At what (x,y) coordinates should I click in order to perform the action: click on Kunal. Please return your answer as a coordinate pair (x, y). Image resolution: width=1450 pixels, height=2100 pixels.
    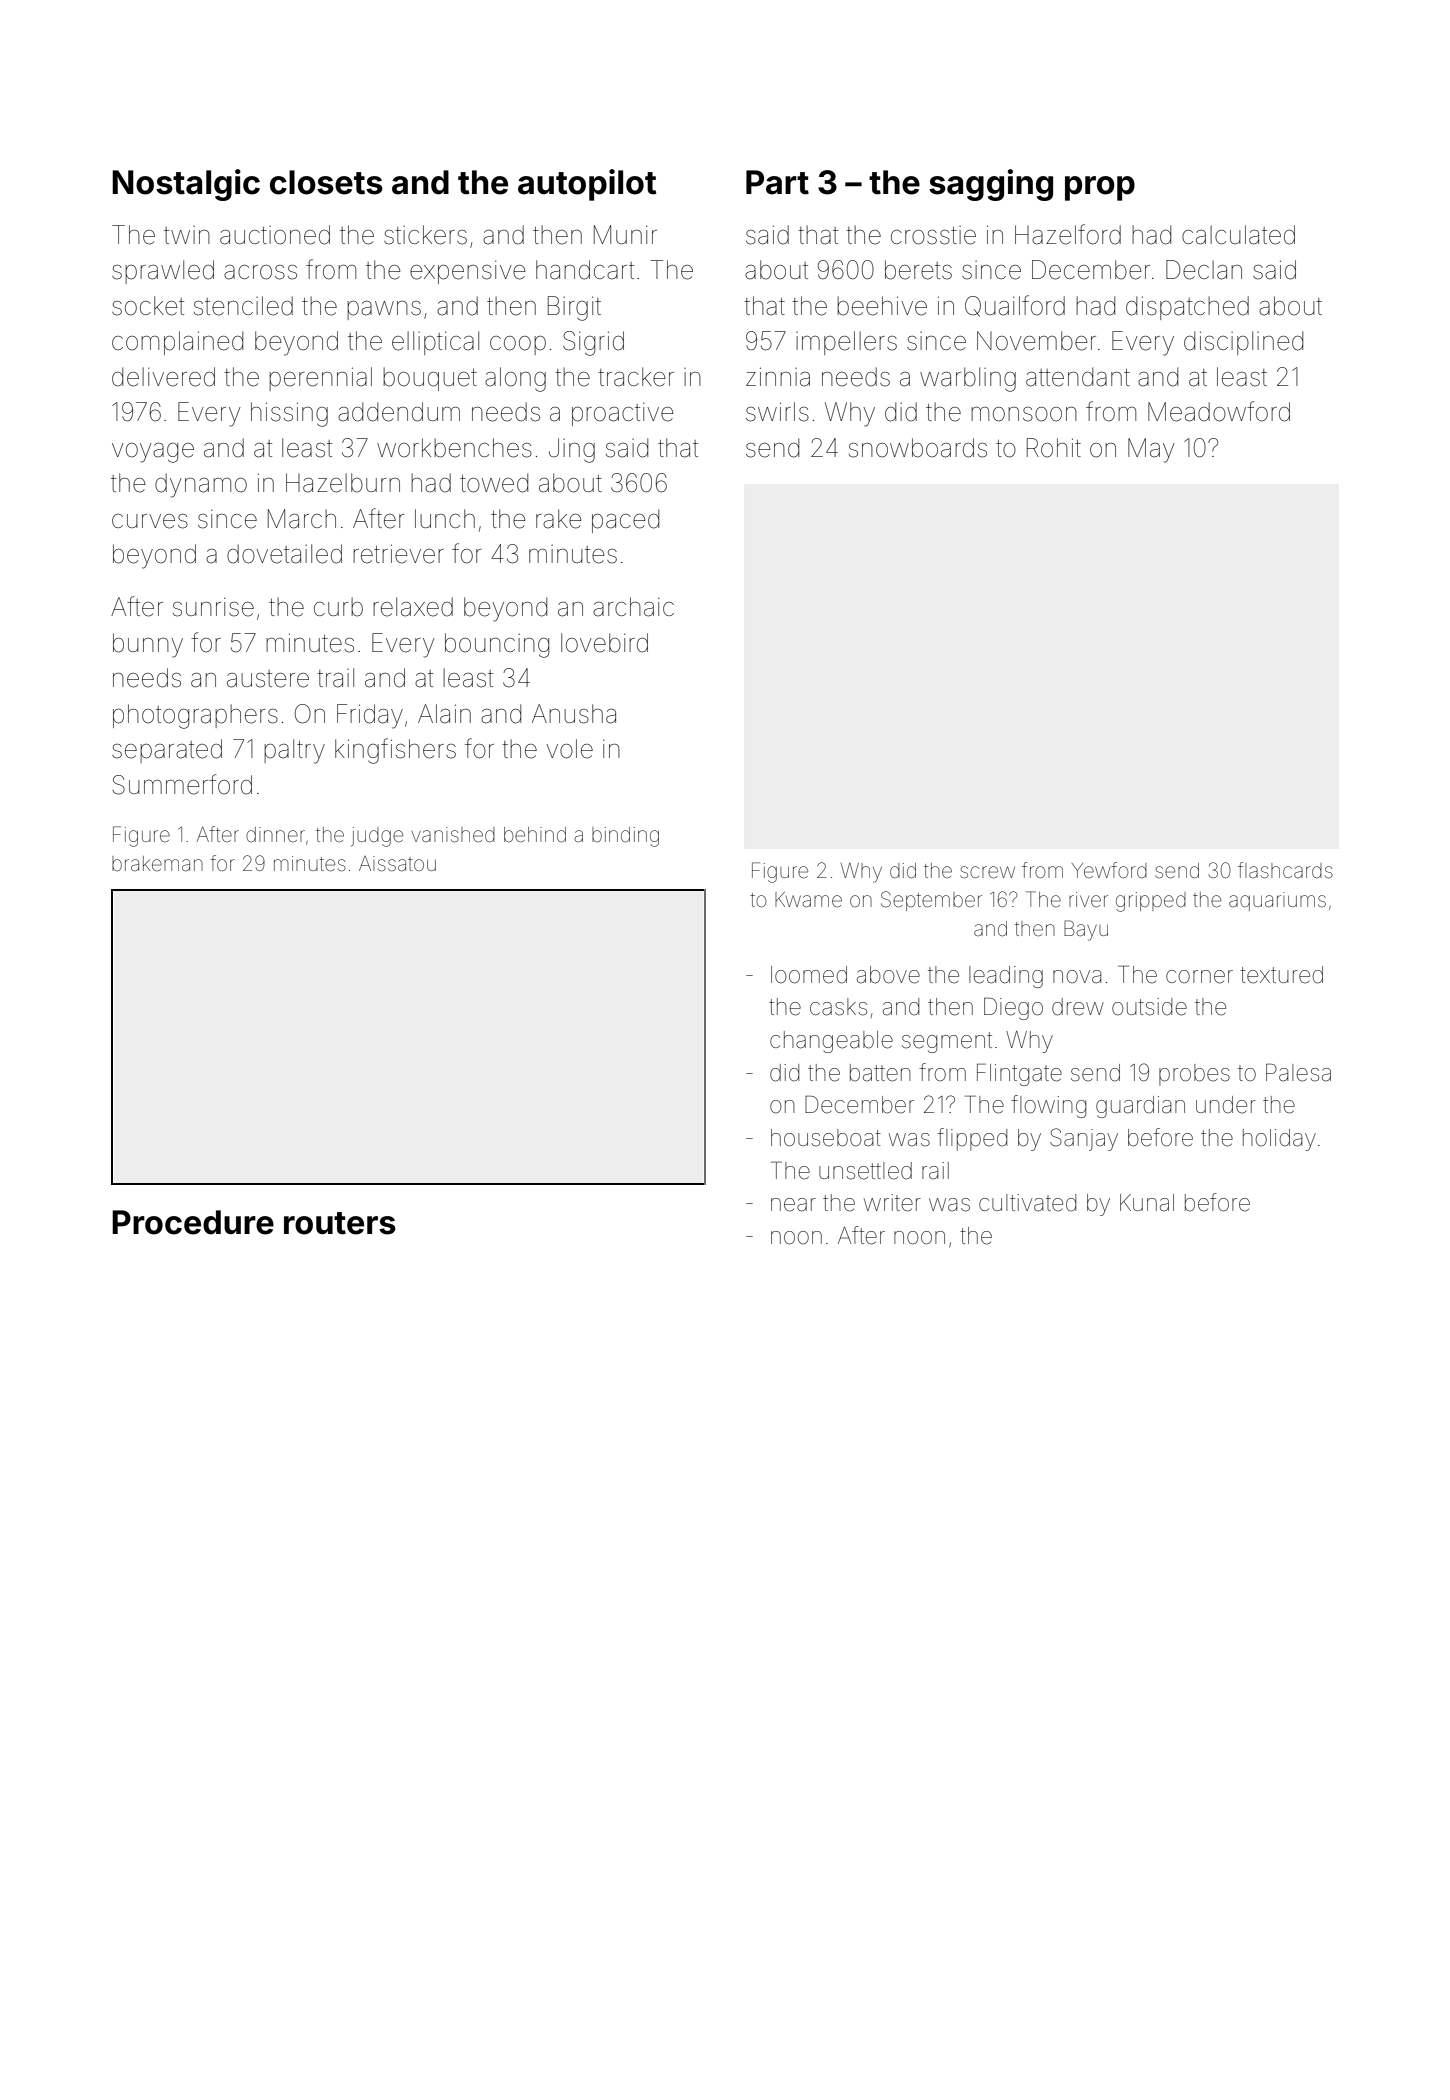
    Looking at the image, I should click on (1147, 1203).
